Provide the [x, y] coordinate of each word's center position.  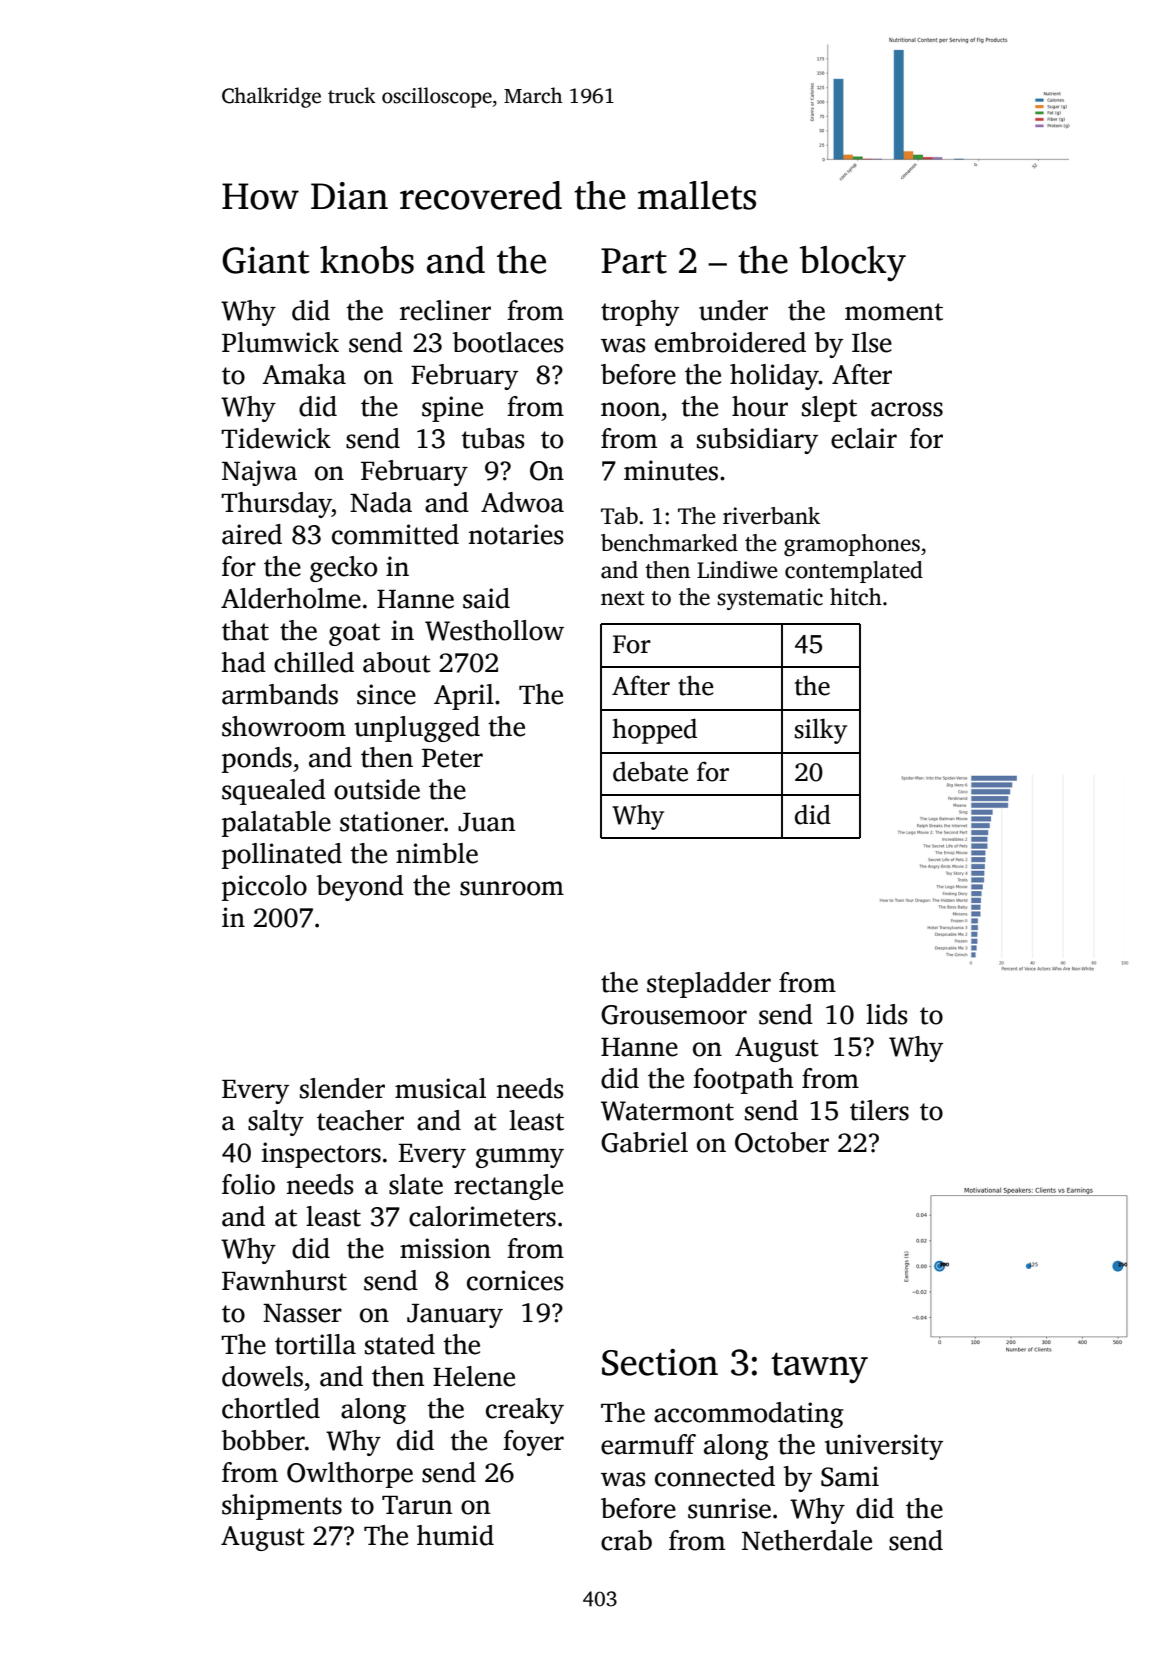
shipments [282, 1507]
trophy [640, 313]
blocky [853, 264]
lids [886, 1014]
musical [440, 1088]
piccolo [264, 888]
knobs [367, 260]
